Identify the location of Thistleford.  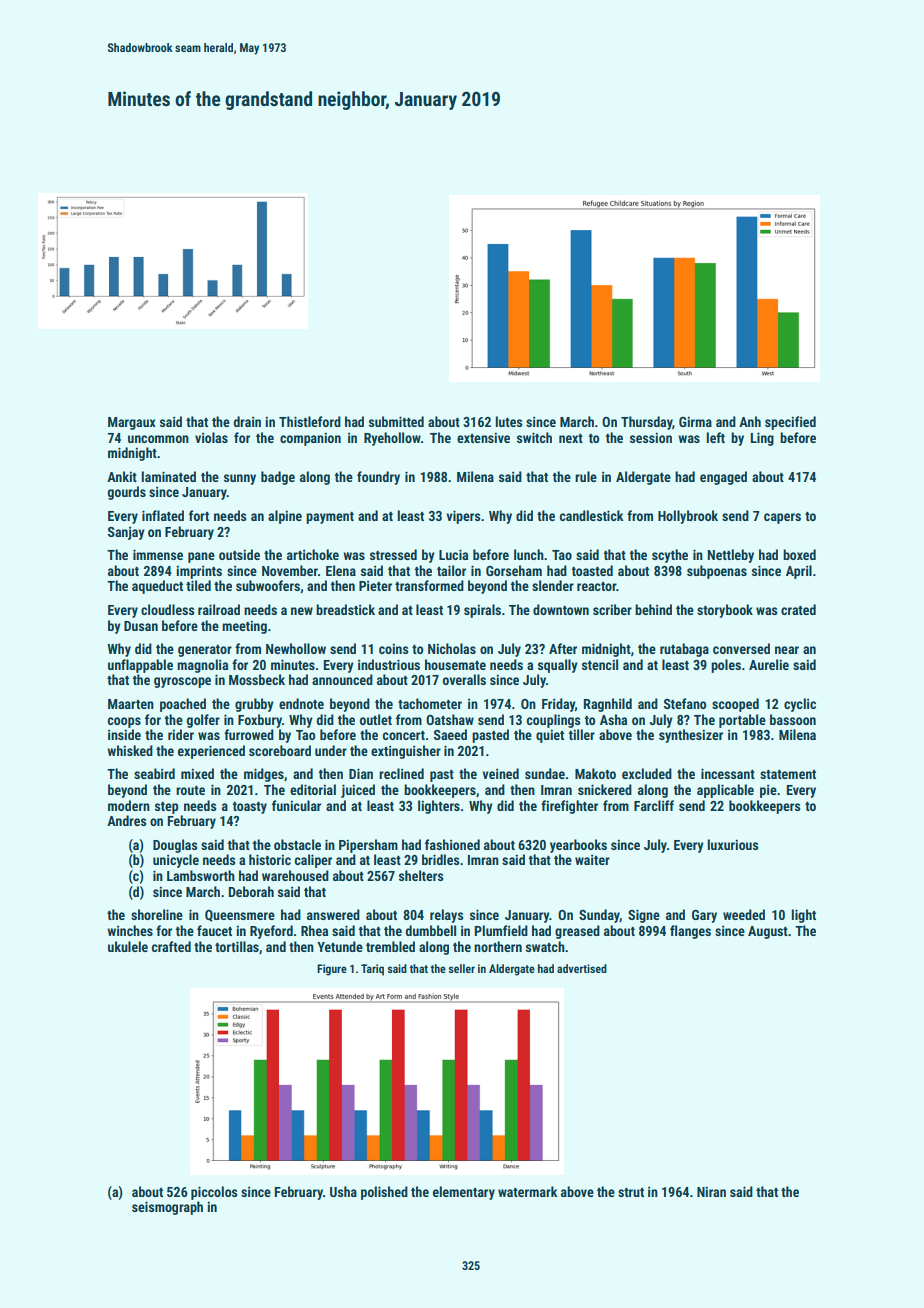
(310, 421).
